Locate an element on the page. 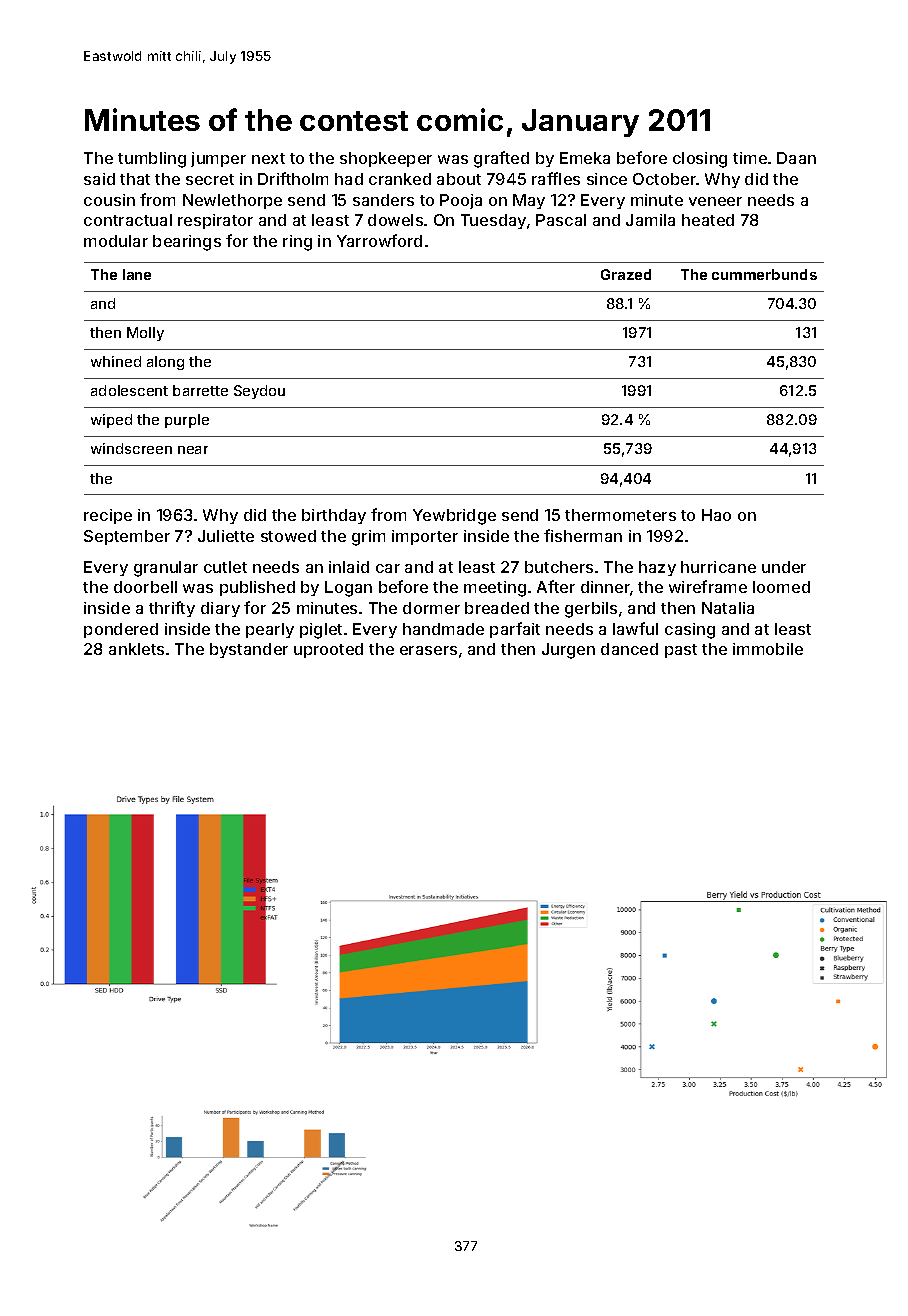 The image size is (908, 1316). contractual is located at coordinates (128, 220).
